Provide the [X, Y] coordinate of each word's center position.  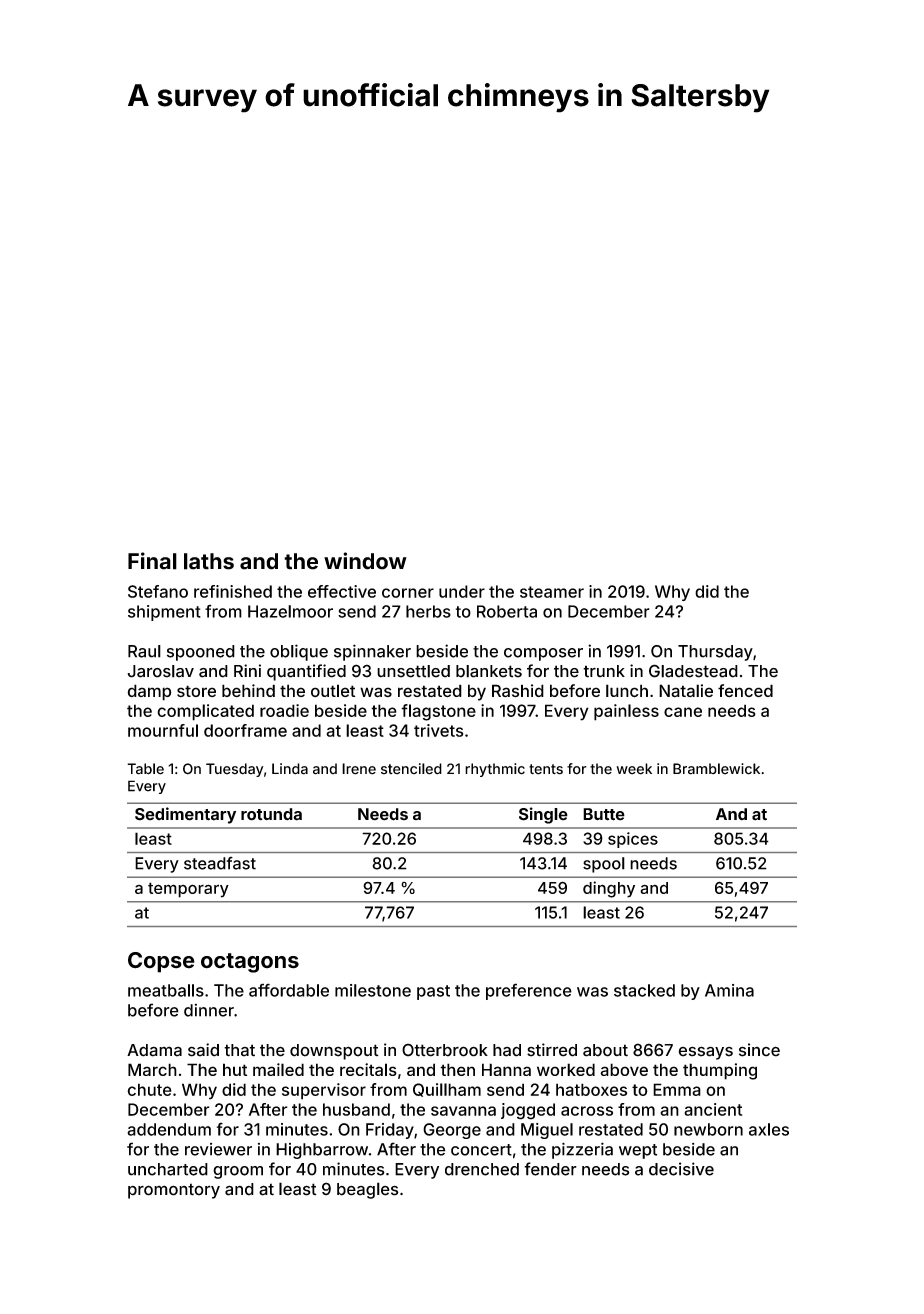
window [365, 561]
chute [149, 1089]
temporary [188, 890]
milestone [373, 990]
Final [152, 561]
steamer [552, 592]
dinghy [609, 889]
